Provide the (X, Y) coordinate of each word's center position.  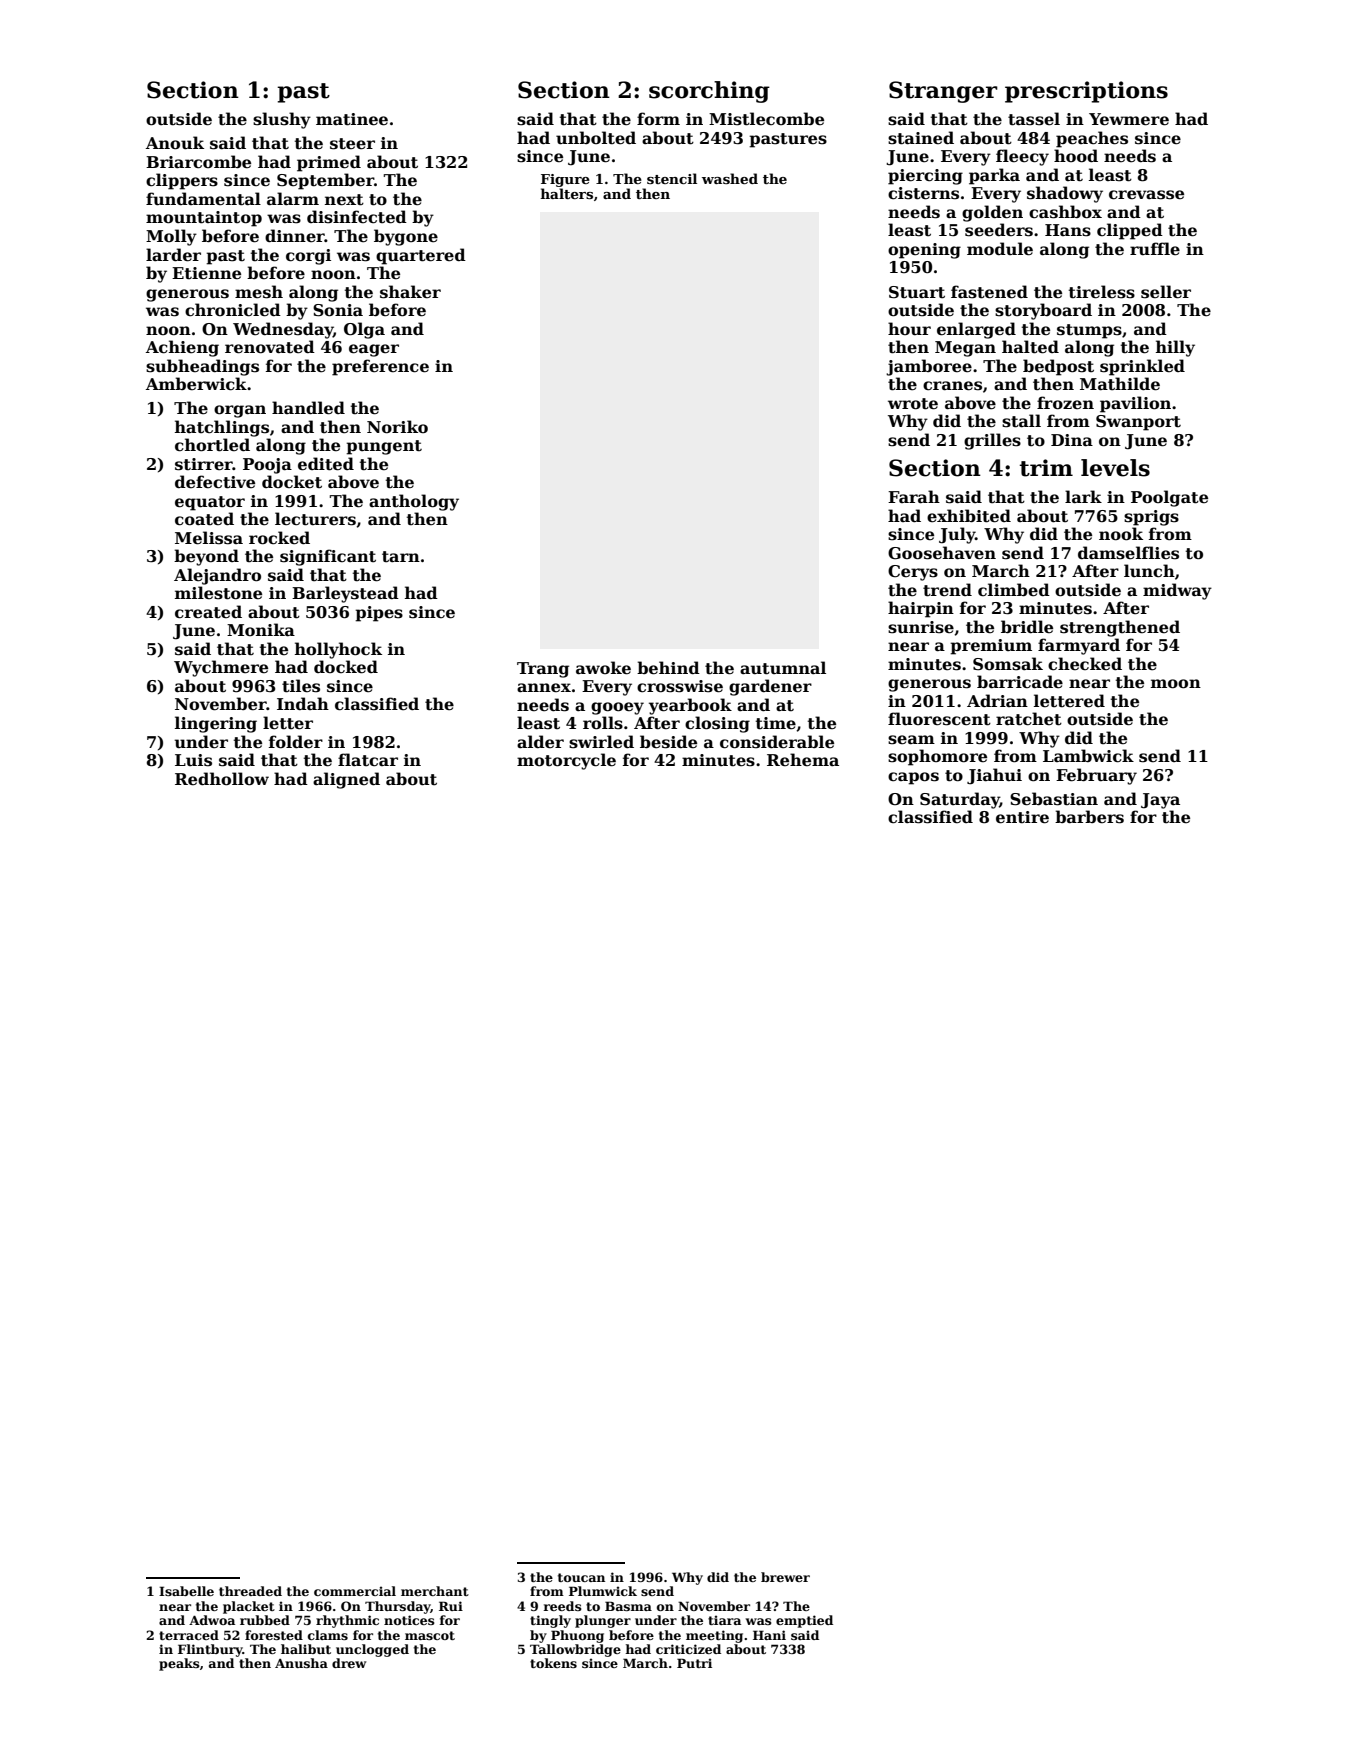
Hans (1068, 230)
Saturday (960, 800)
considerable (777, 742)
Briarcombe (198, 162)
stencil (672, 178)
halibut (306, 1649)
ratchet (1029, 719)
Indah (303, 703)
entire (1022, 817)
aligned (346, 780)
